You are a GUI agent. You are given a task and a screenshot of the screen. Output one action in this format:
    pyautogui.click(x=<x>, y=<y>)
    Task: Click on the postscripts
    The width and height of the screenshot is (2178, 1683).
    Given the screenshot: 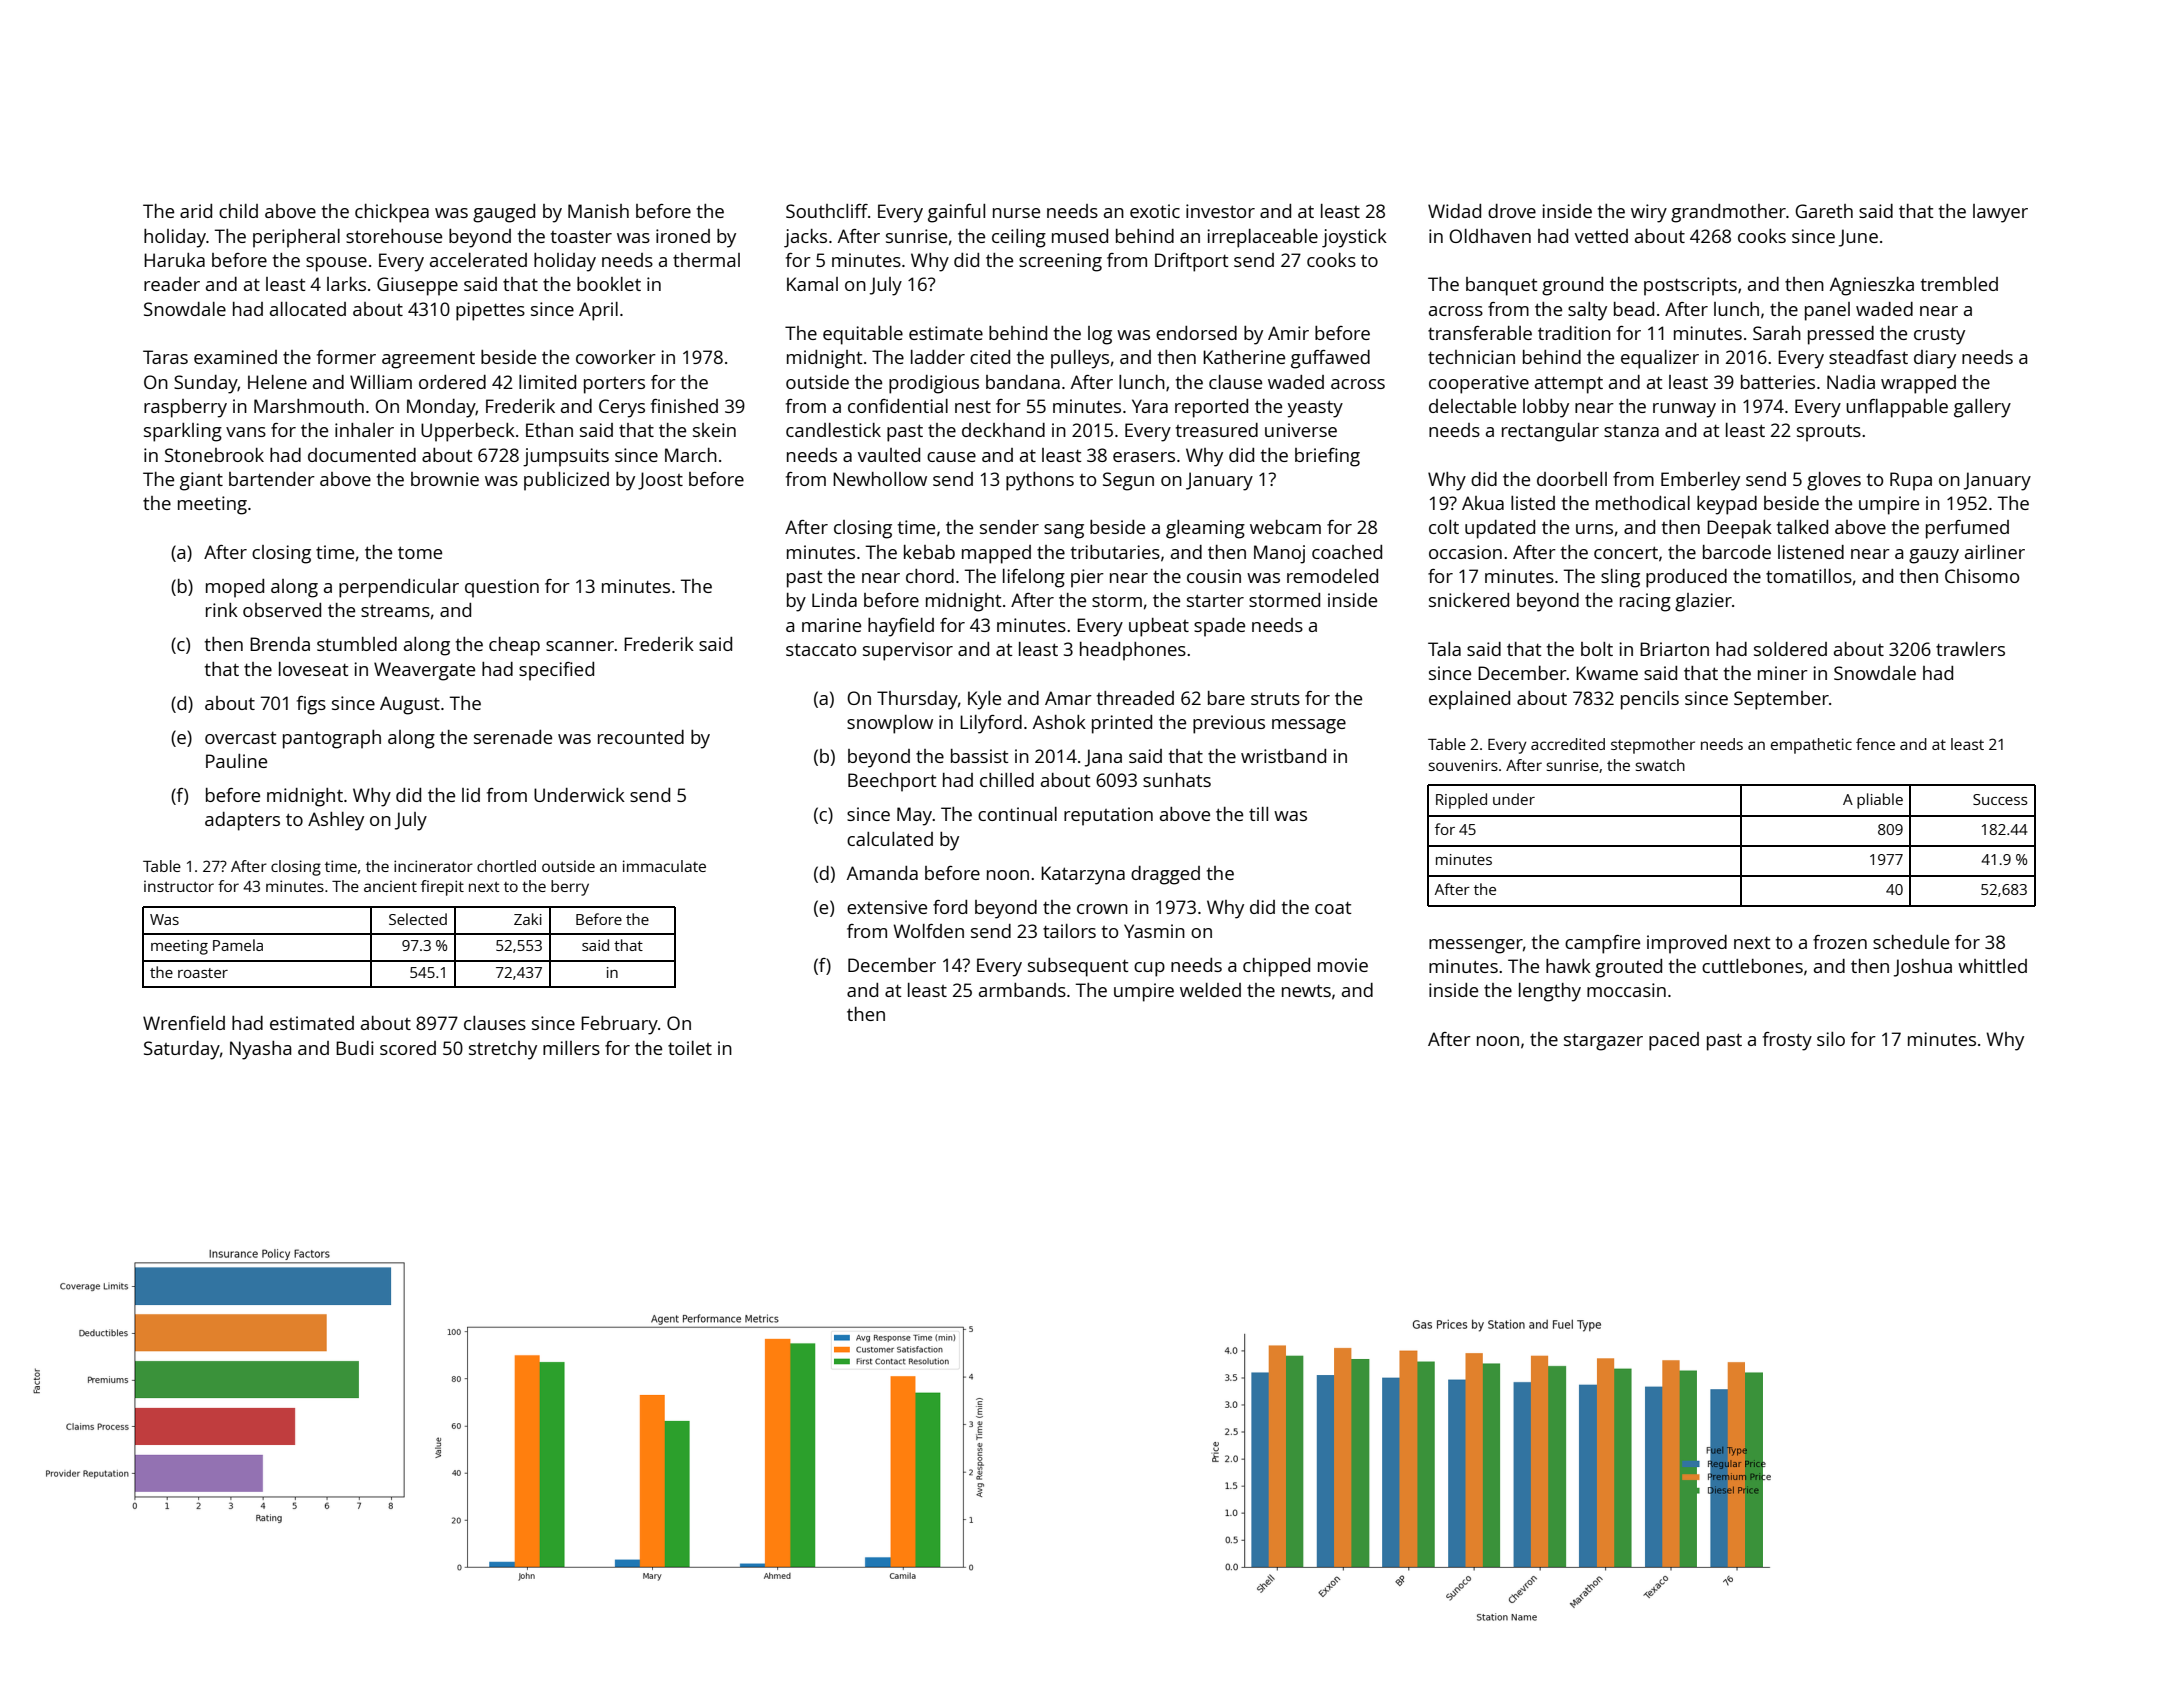 What is the action you would take?
    pyautogui.click(x=1690, y=286)
